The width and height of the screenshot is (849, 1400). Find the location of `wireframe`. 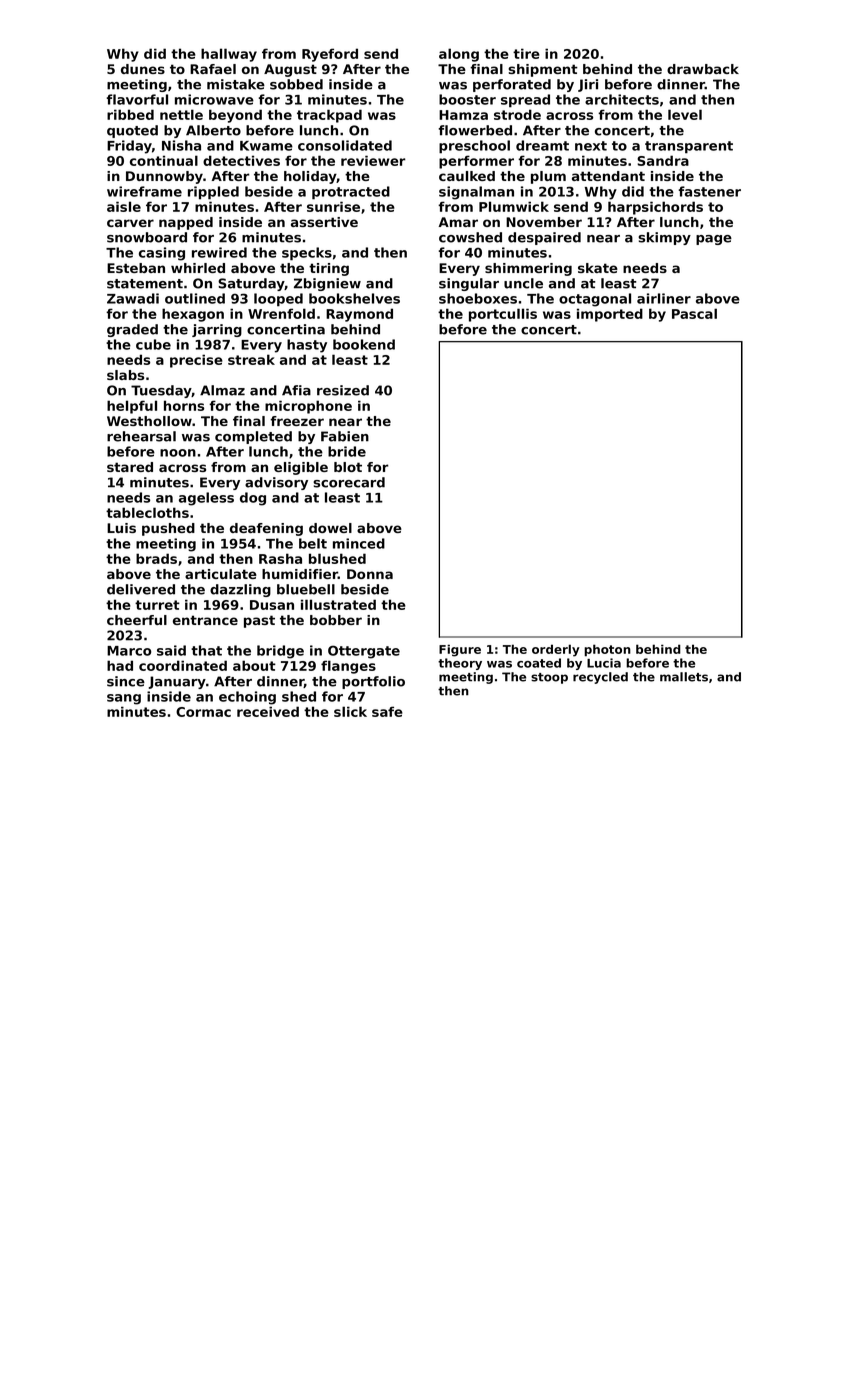

wireframe is located at coordinates (144, 191).
